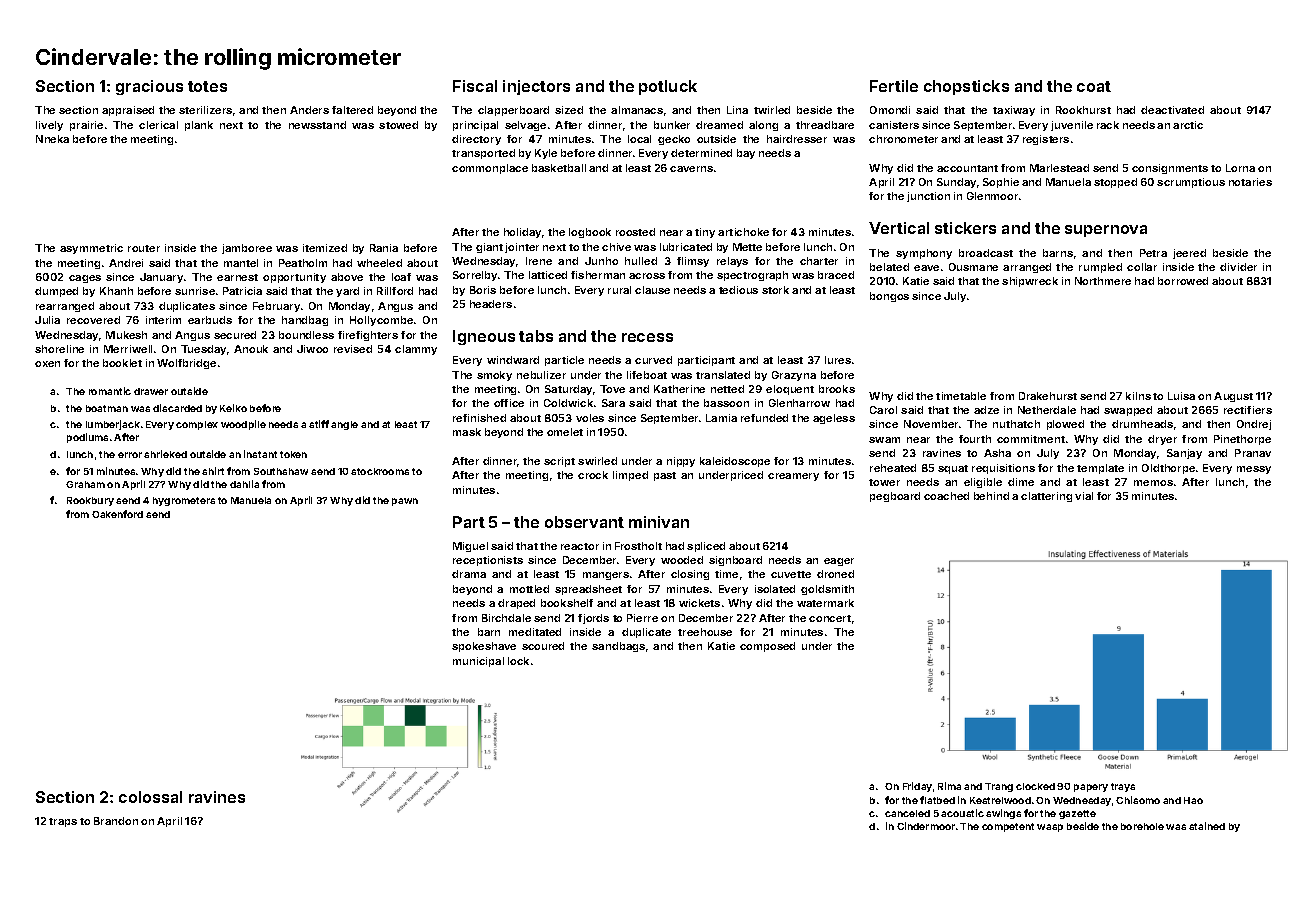 This page has width=1308, height=924. Describe the element at coordinates (1248, 410) in the page. I see `rectifiers` at that location.
